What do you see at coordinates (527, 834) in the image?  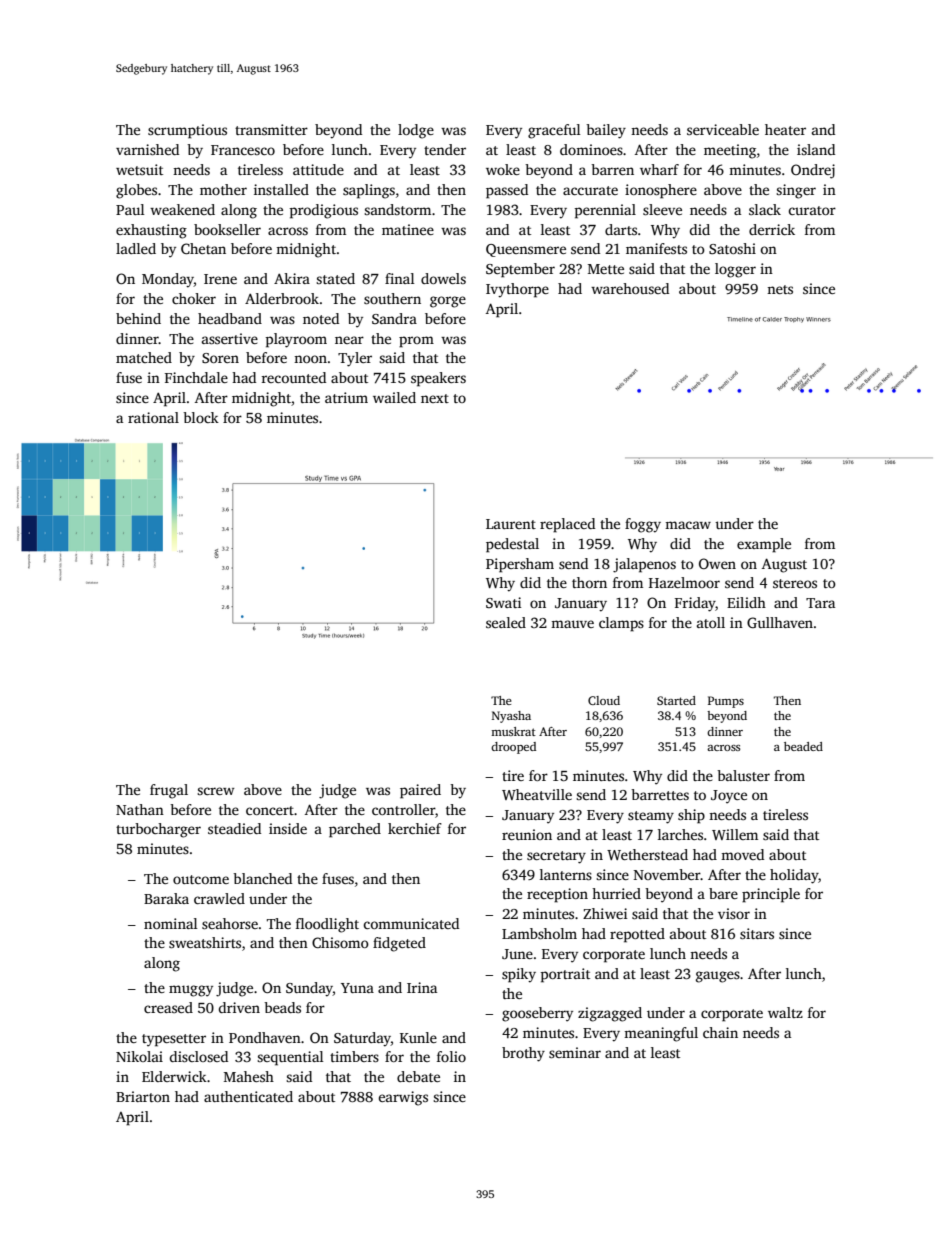 I see `reunion` at bounding box center [527, 834].
